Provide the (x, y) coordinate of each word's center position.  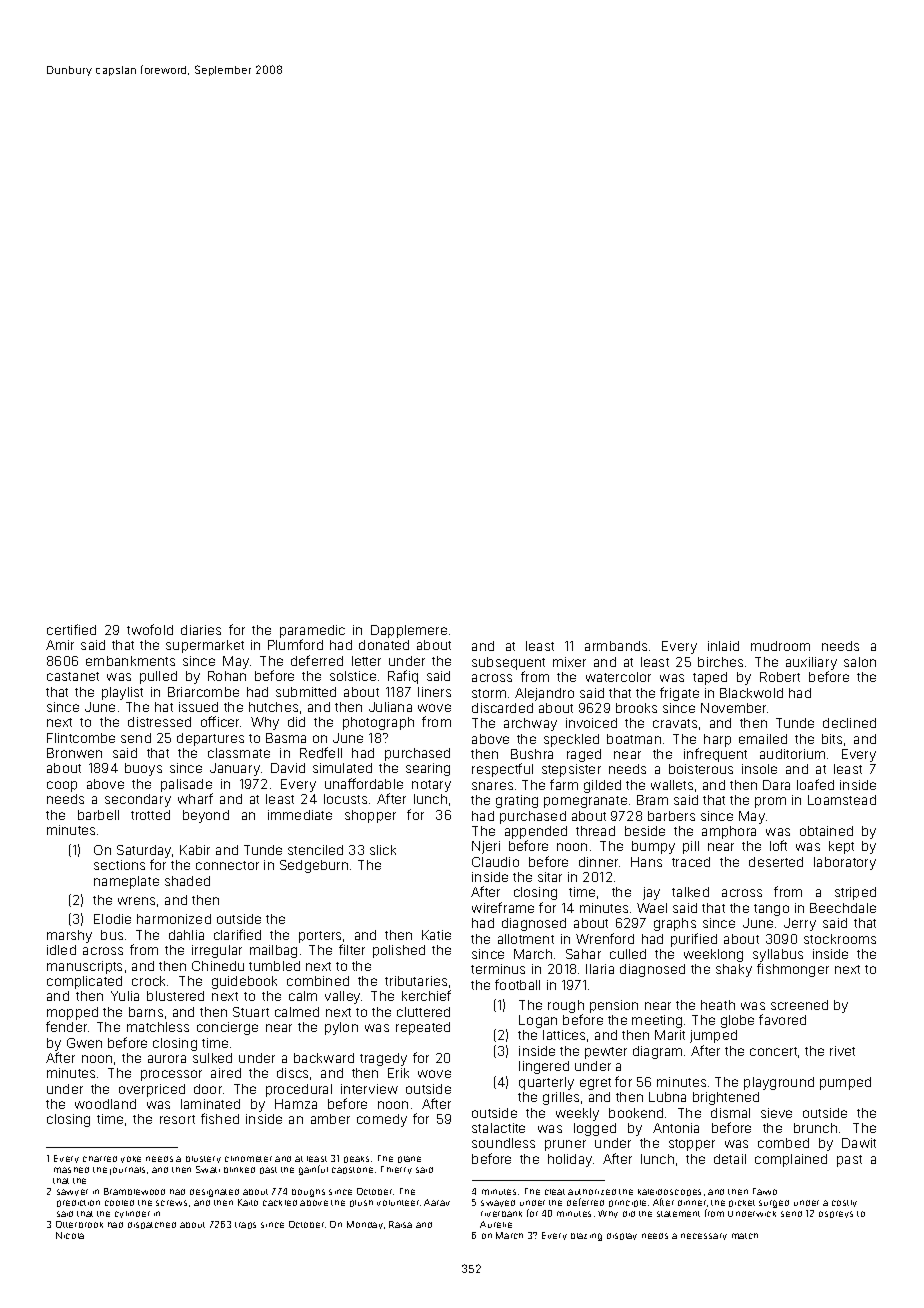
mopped (72, 1013)
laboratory (845, 863)
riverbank (501, 1214)
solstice (353, 676)
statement (678, 1214)
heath (718, 1005)
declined (849, 723)
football (517, 984)
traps (245, 1225)
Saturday (144, 851)
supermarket (205, 646)
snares (492, 786)
